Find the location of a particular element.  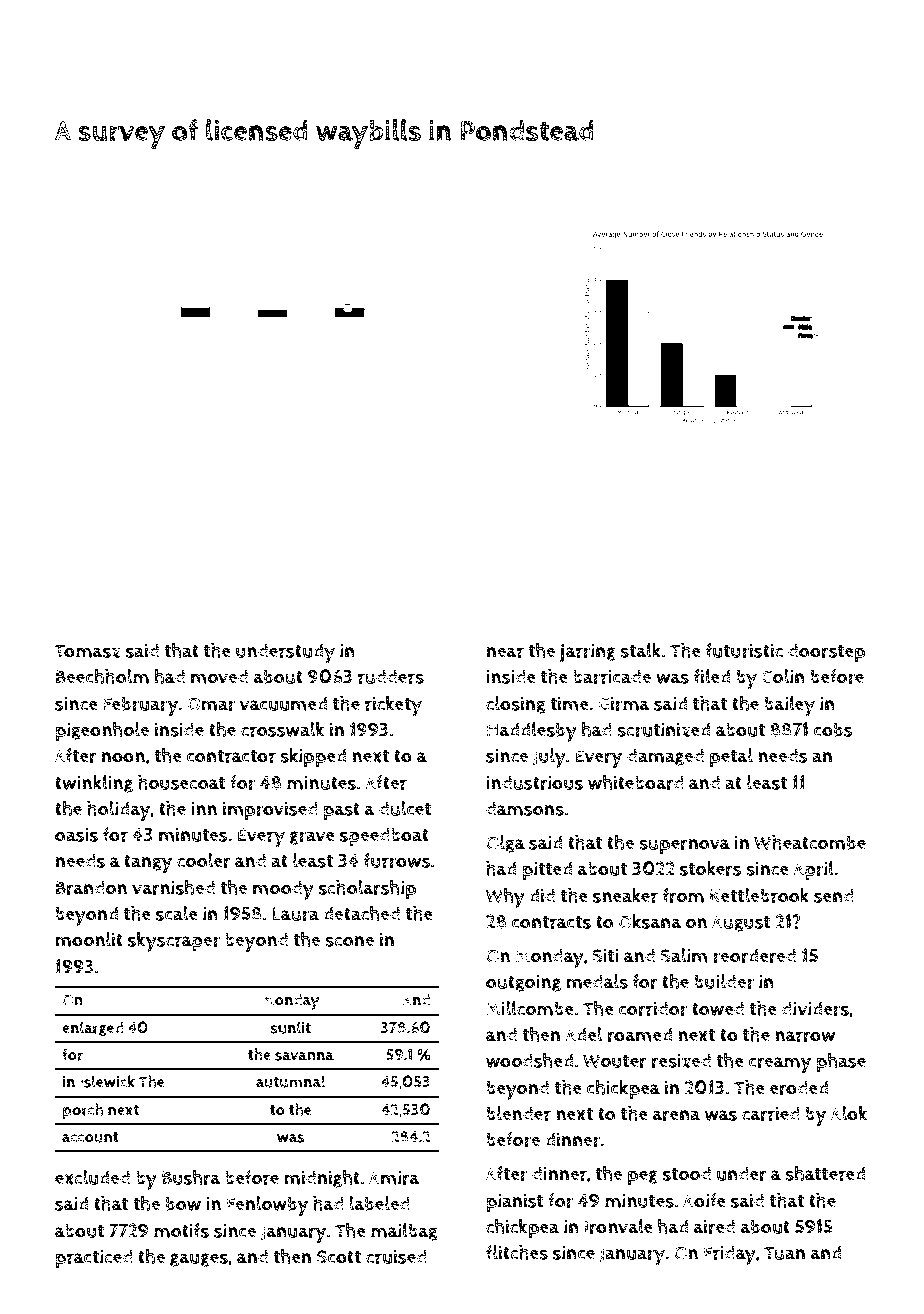

contracts is located at coordinates (551, 922).
